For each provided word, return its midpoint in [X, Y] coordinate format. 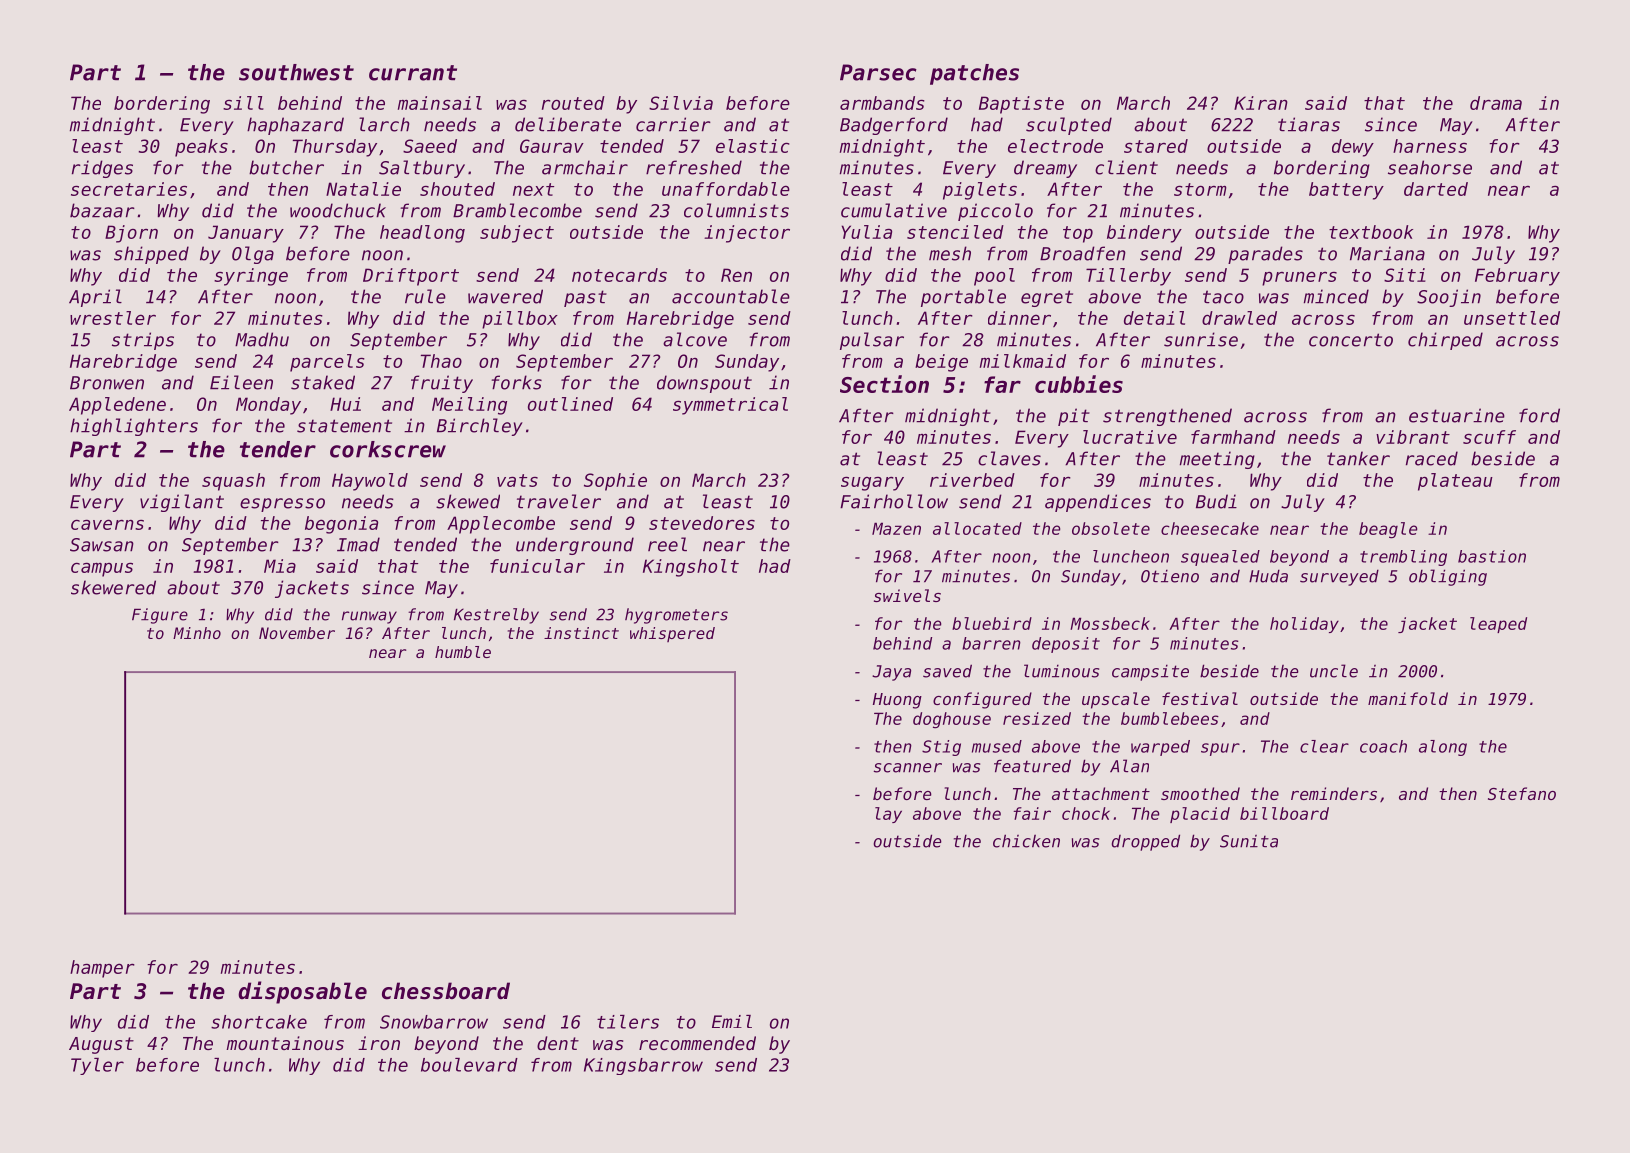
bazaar [102, 210]
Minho [197, 633]
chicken [1026, 841]
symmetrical [730, 406]
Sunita [1249, 841]
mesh [950, 253]
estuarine [1457, 415]
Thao [441, 361]
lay [888, 815]
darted [1436, 189]
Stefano [1522, 793]
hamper [102, 969]
